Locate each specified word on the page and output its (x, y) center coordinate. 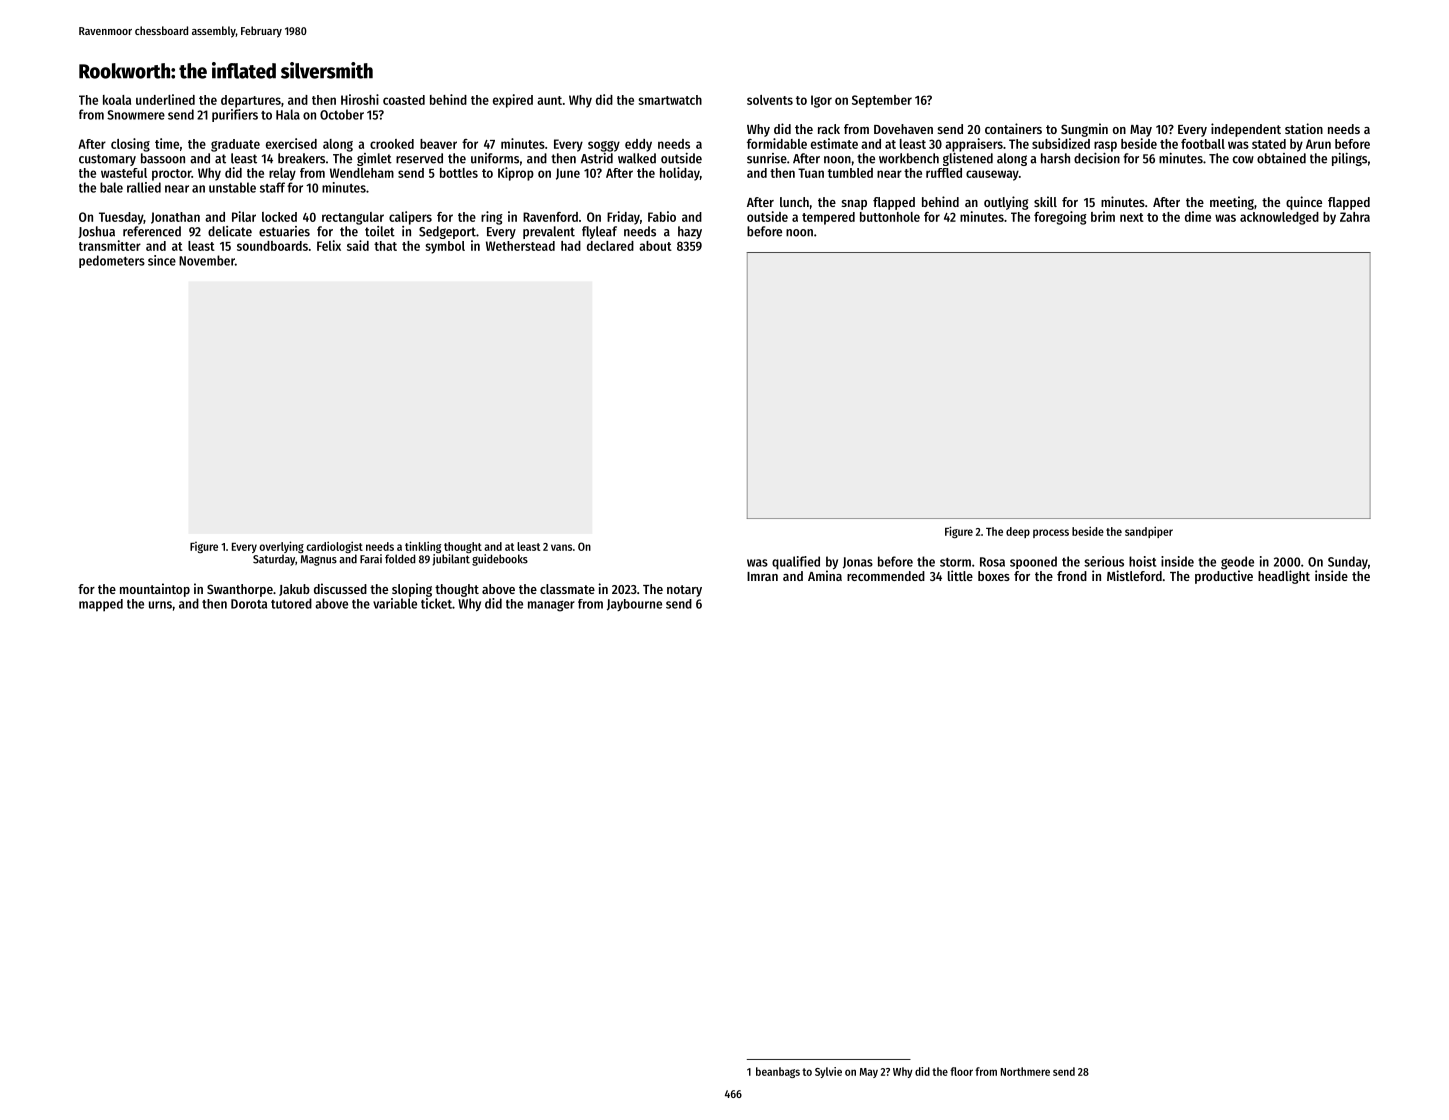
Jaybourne (634, 605)
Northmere (1025, 1071)
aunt (549, 100)
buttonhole (890, 217)
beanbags (778, 1072)
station (1304, 128)
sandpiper (1149, 532)
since (162, 260)
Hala (288, 114)
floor (961, 1071)
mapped (101, 605)
